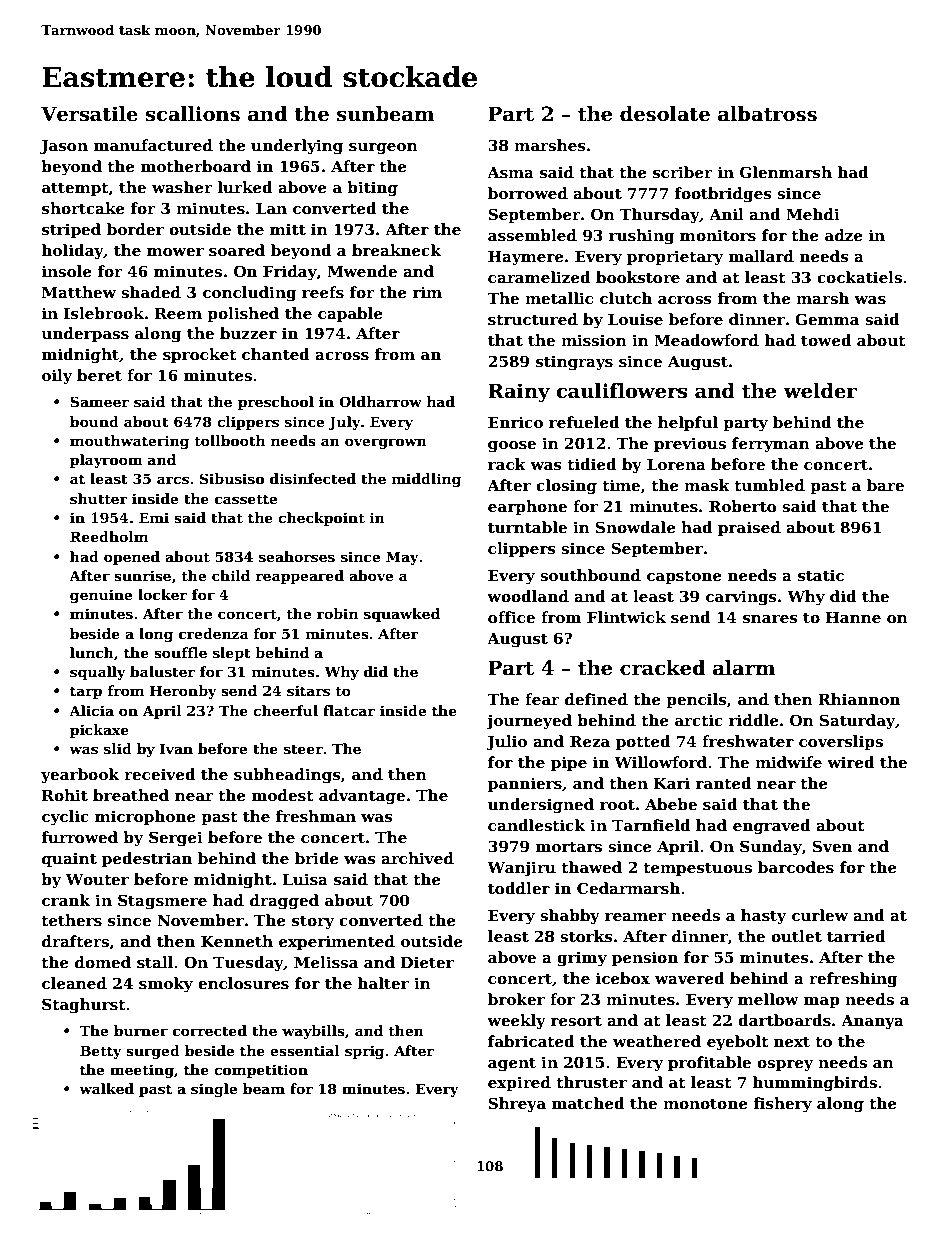  Describe the element at coordinates (665, 114) in the page. I see `desolate` at that location.
